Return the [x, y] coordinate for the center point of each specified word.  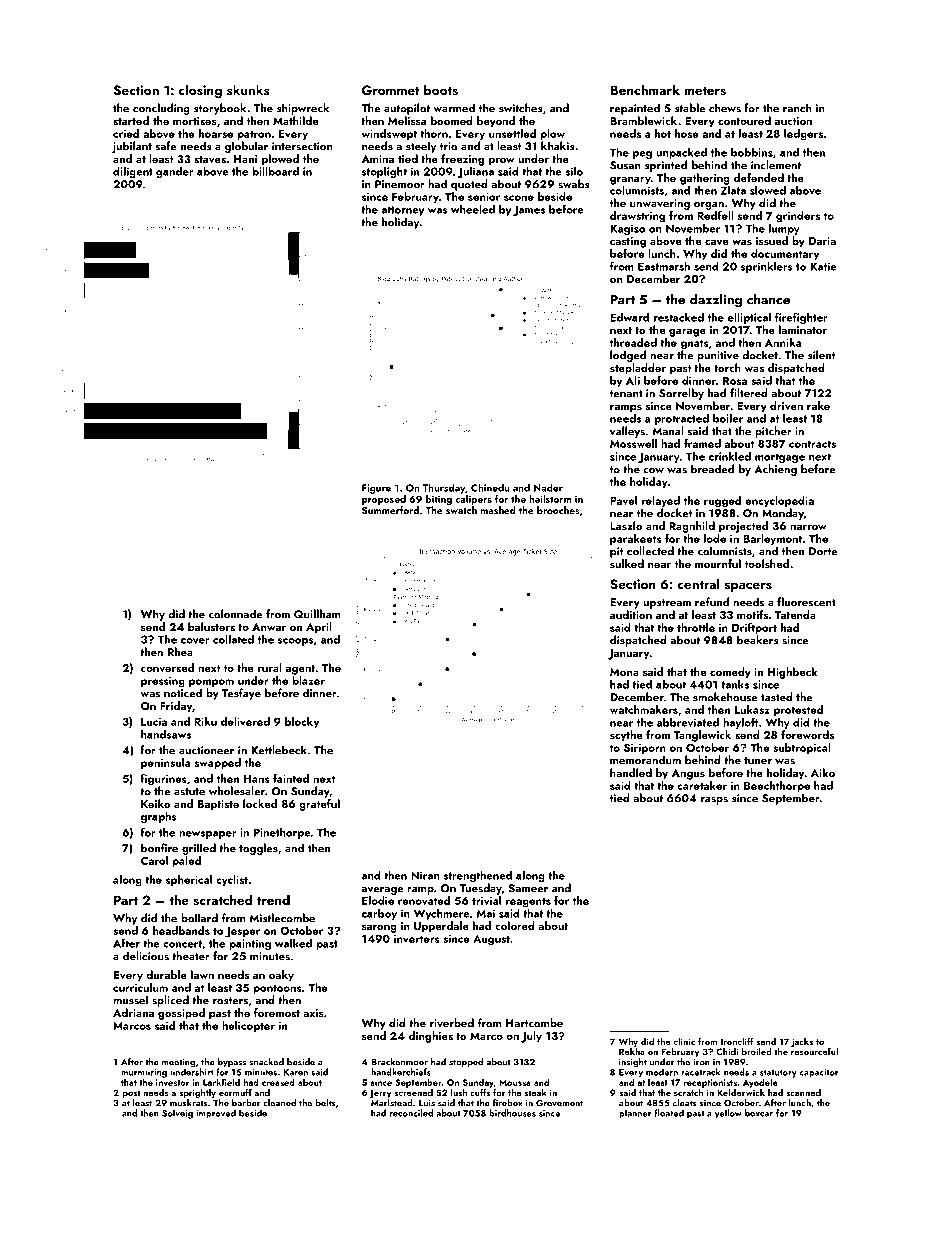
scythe [626, 736]
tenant [626, 394]
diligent [133, 172]
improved [216, 1114]
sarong [379, 928]
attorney [402, 211]
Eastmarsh [664, 266]
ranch [797, 108]
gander [175, 172]
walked [293, 943]
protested [798, 710]
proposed [384, 500]
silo [574, 171]
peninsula [165, 763]
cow [653, 471]
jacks [802, 1042]
